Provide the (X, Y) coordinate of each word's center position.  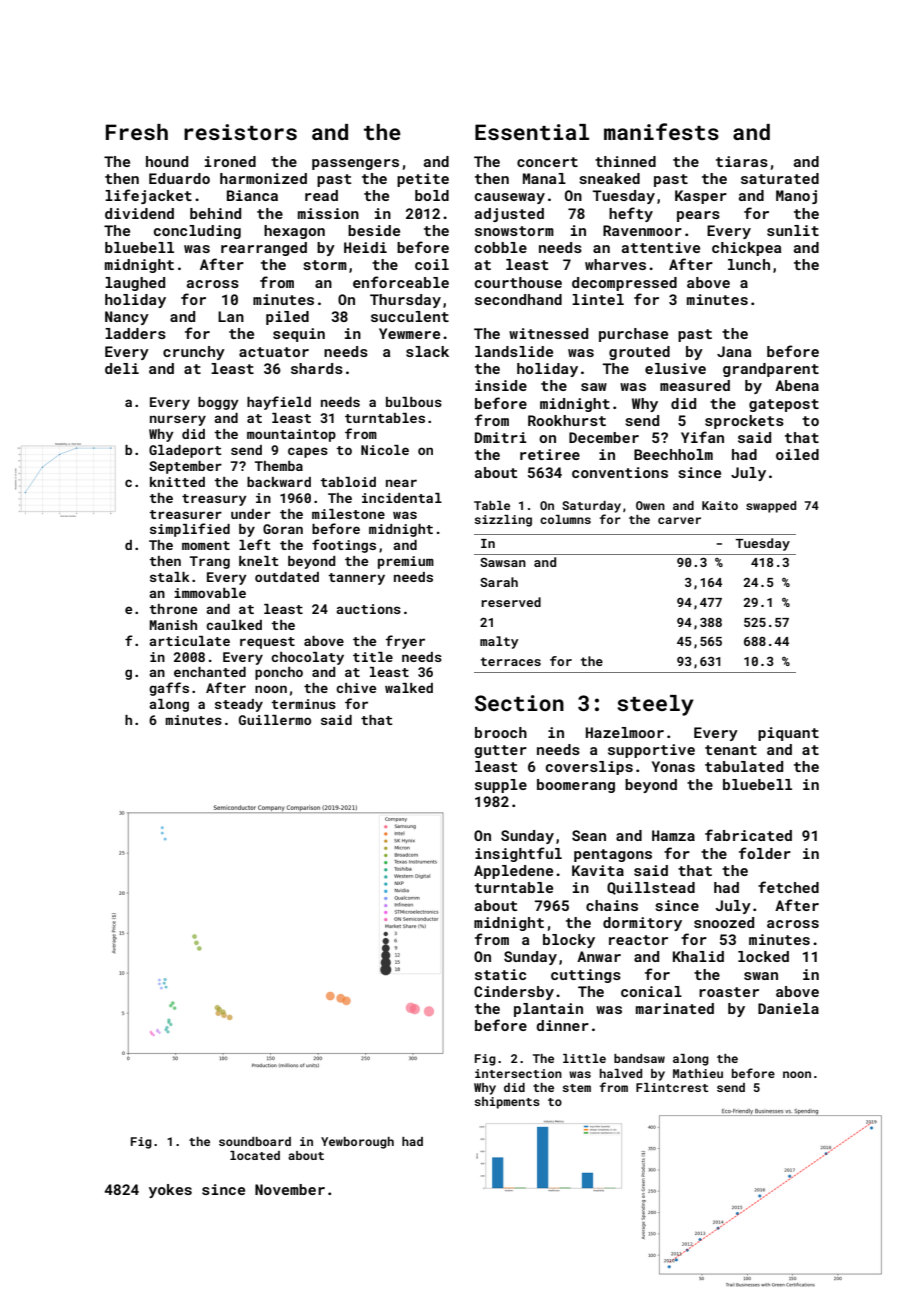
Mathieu (698, 1073)
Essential (532, 132)
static (500, 974)
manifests (661, 131)
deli (122, 368)
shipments (507, 1103)
